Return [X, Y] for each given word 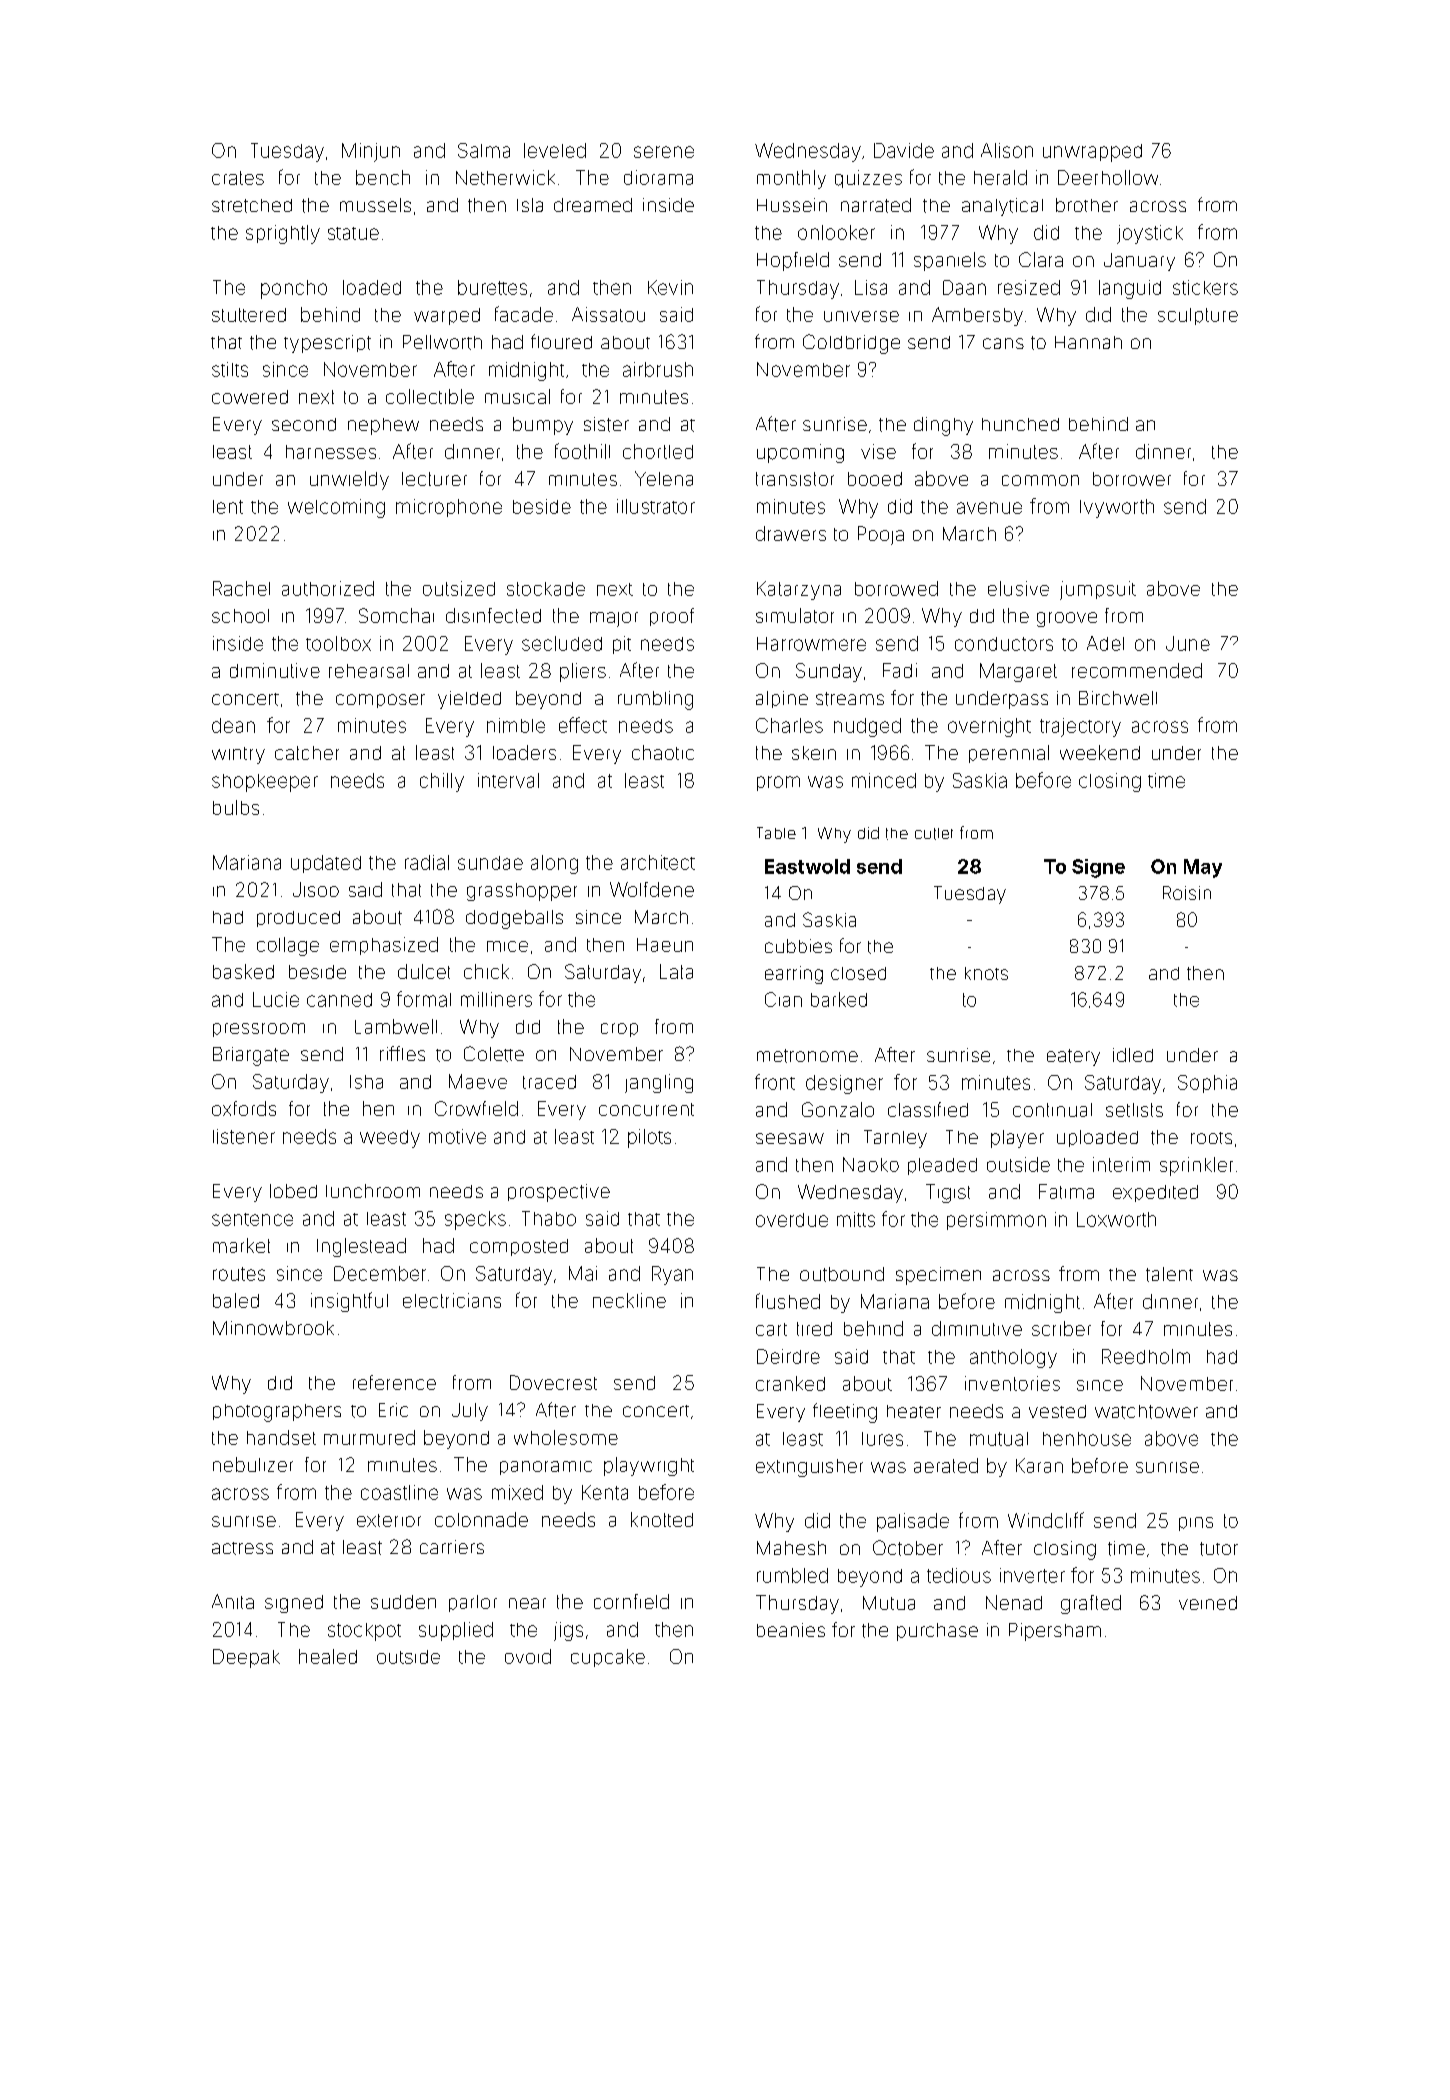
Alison [1007, 150]
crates [238, 178]
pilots [649, 1138]
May [1203, 868]
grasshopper [522, 892]
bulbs [236, 807]
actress [242, 1548]
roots [1211, 1138]
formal [424, 999]
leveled [555, 150]
